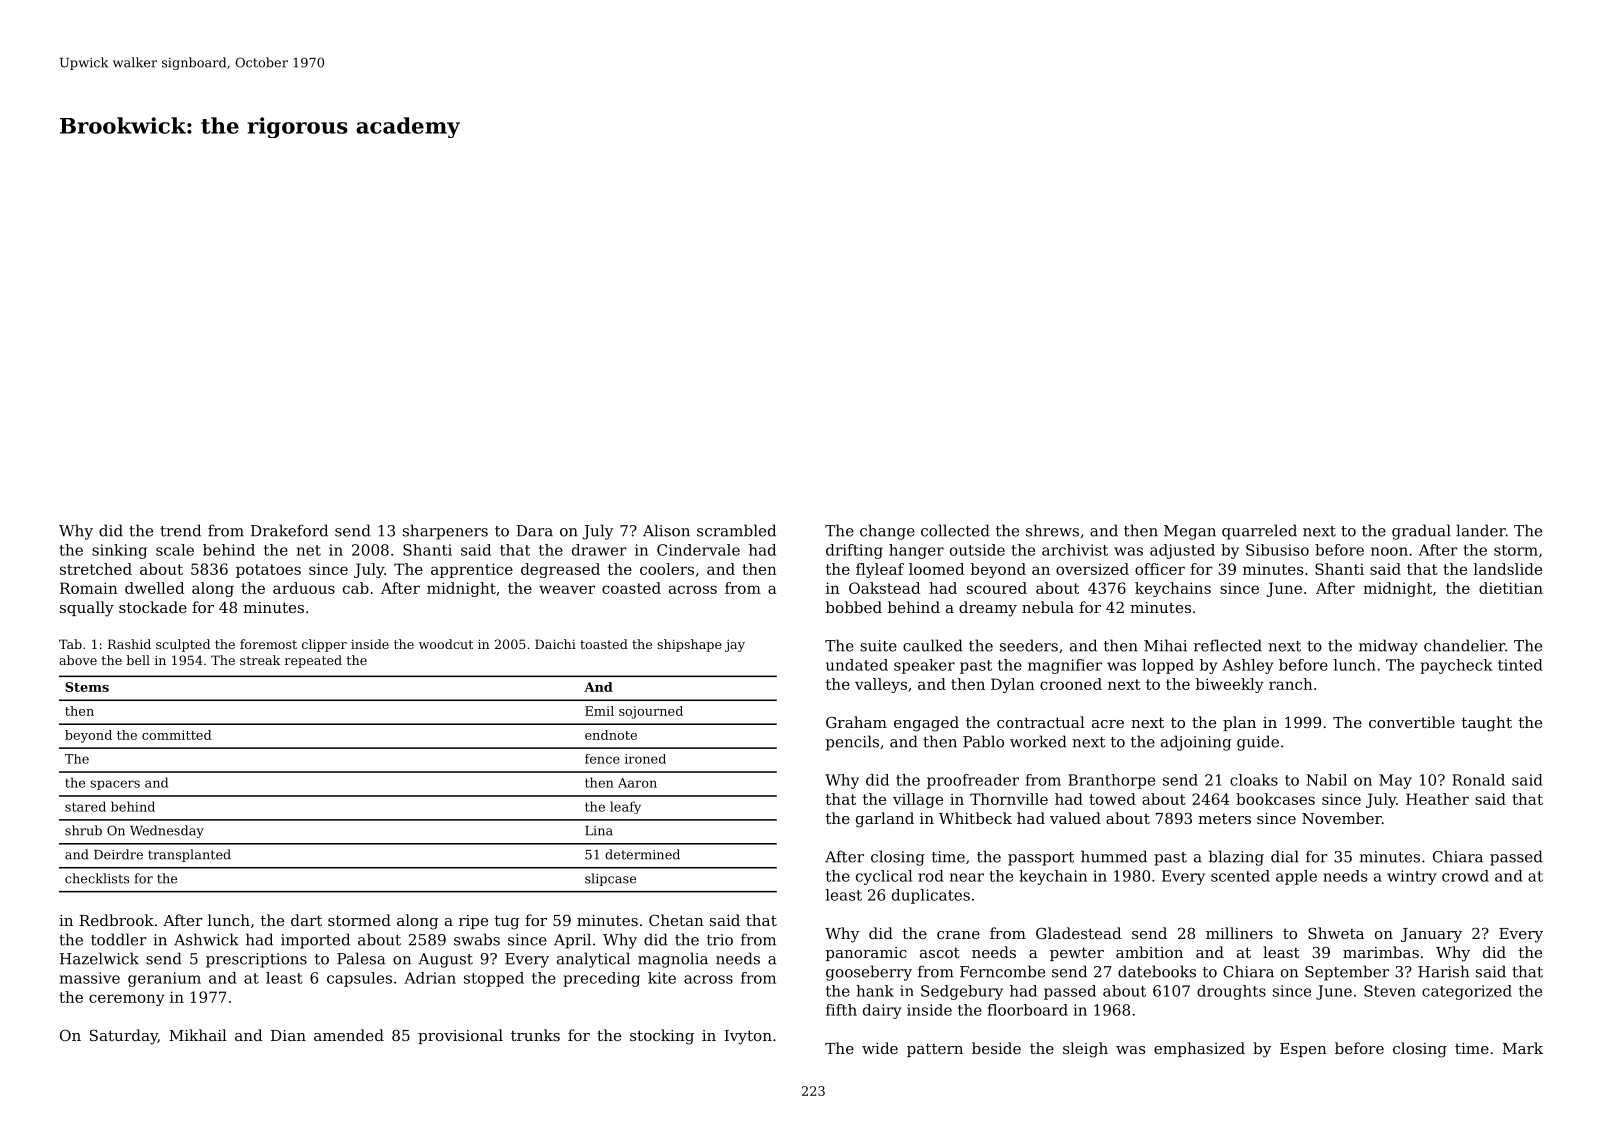  I want to click on amended, so click(349, 1035).
